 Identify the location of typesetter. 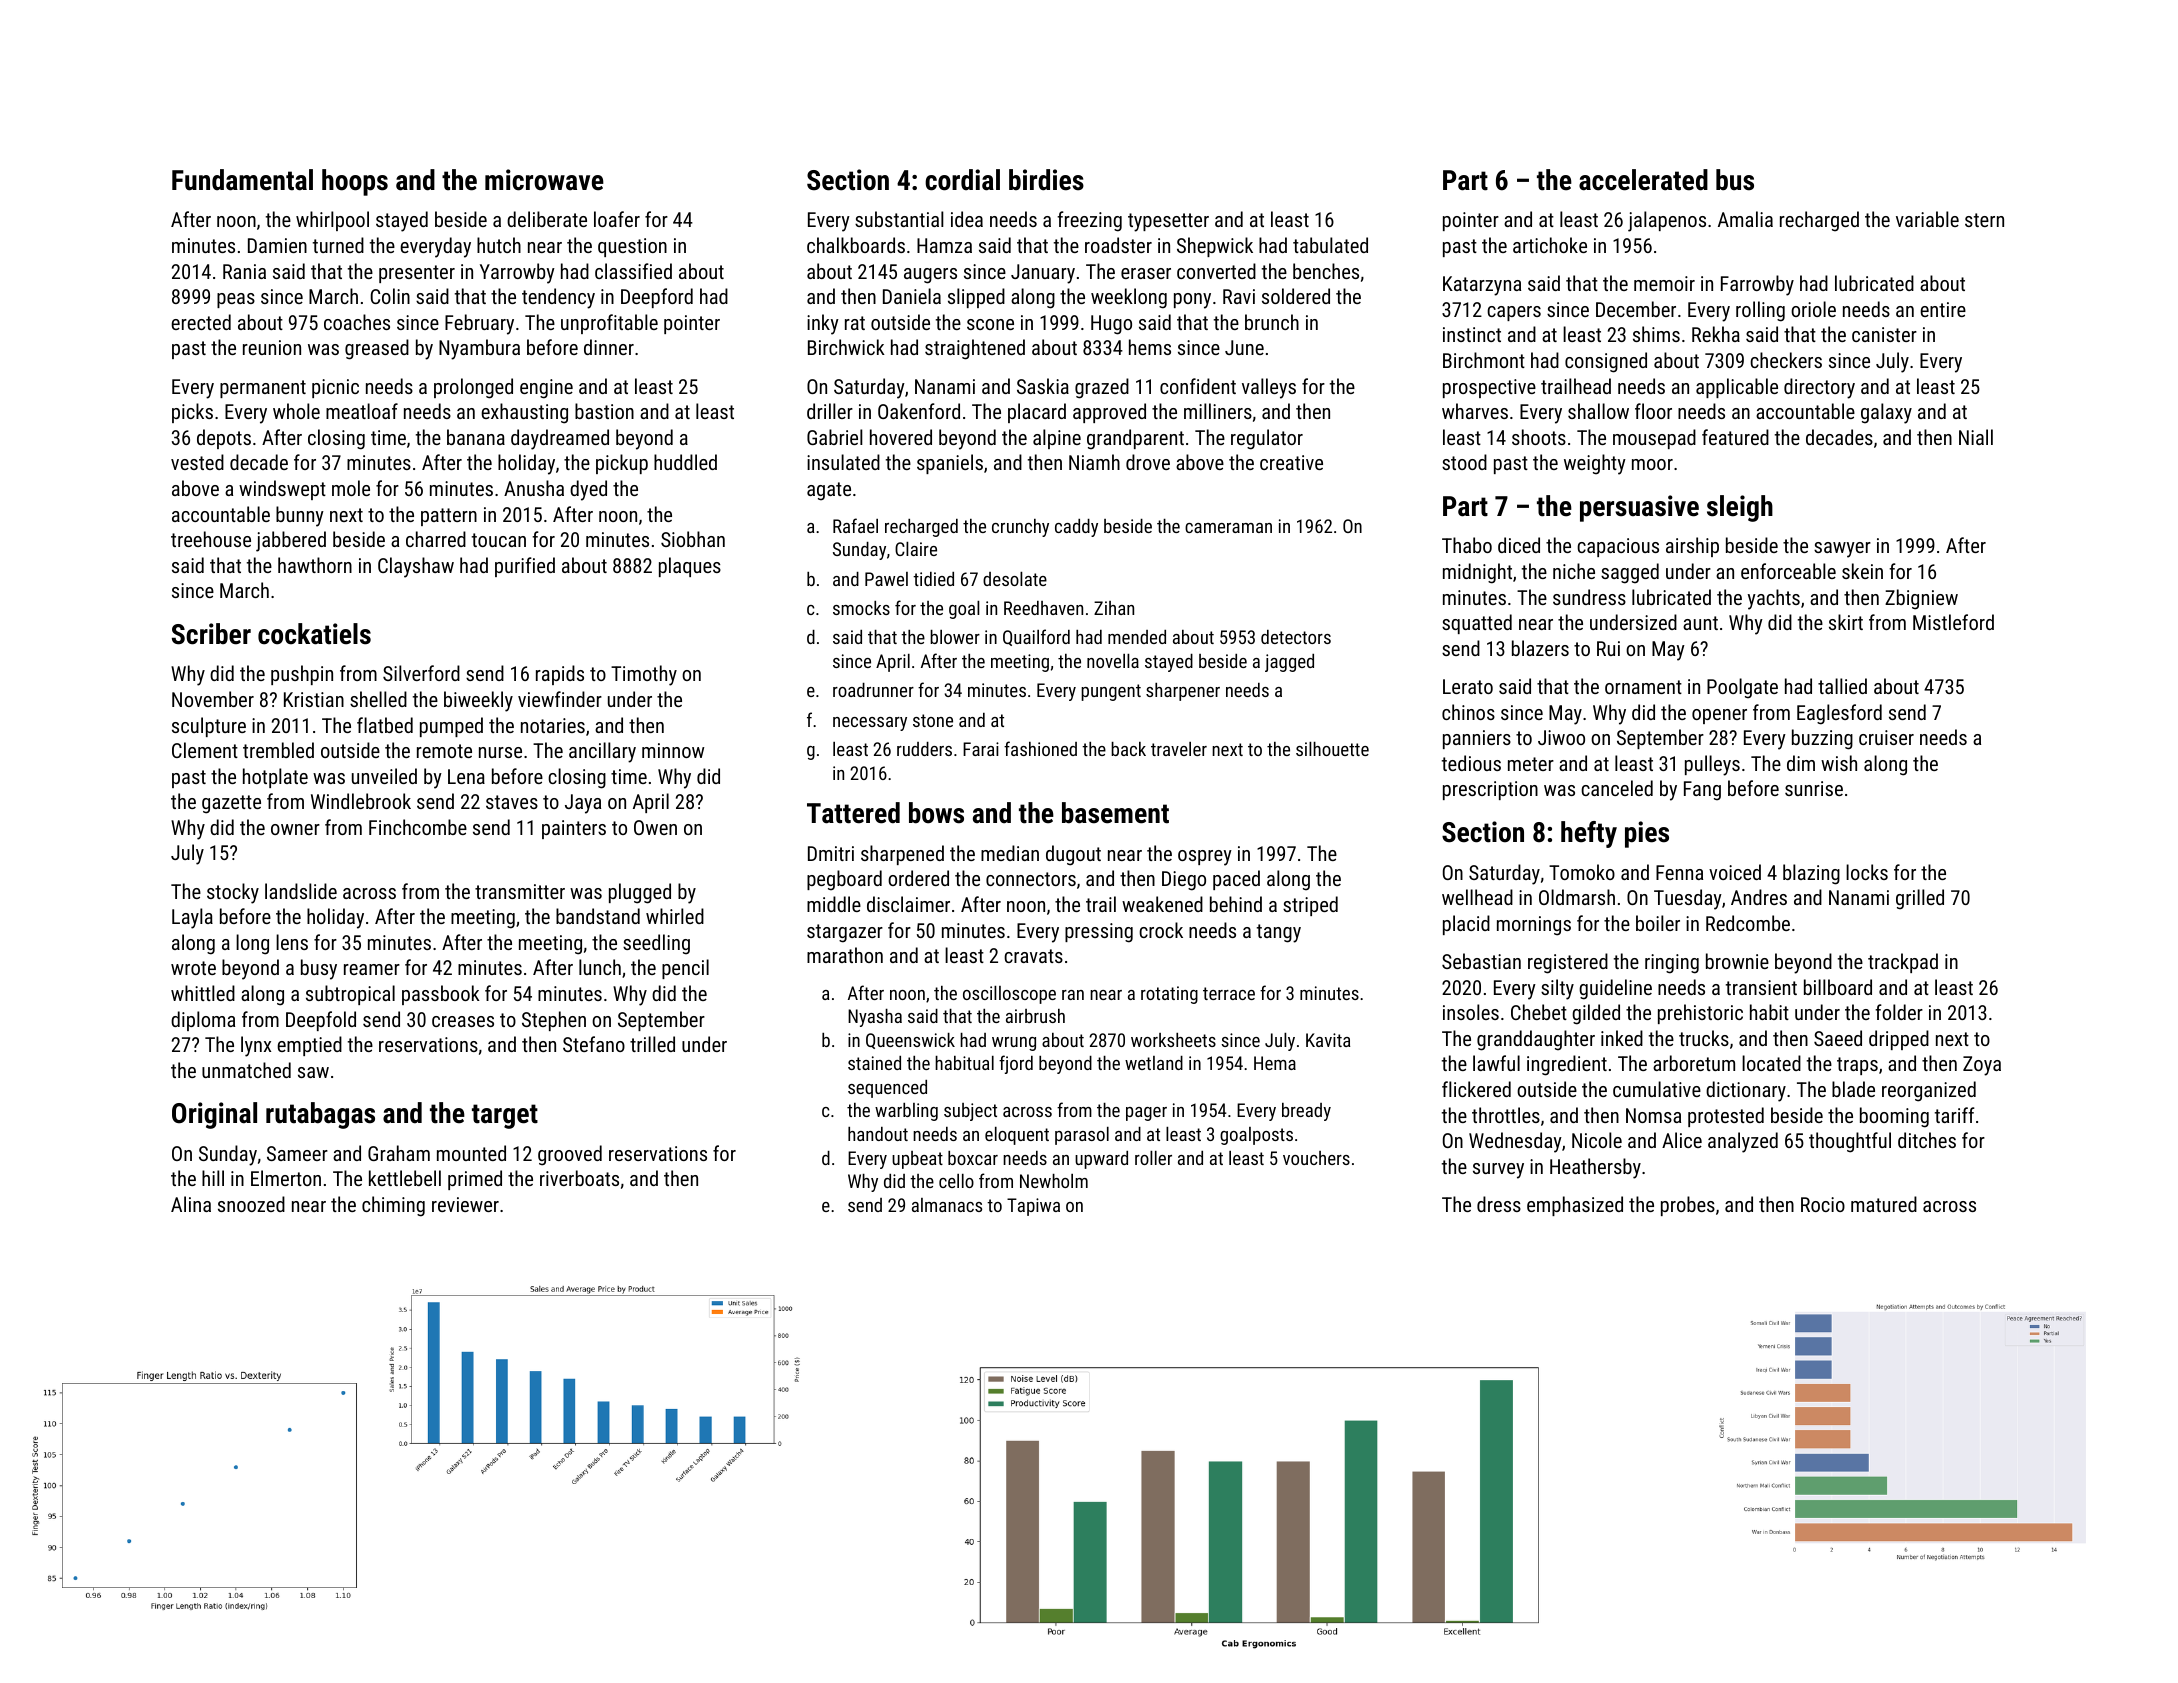
(1168, 222).
